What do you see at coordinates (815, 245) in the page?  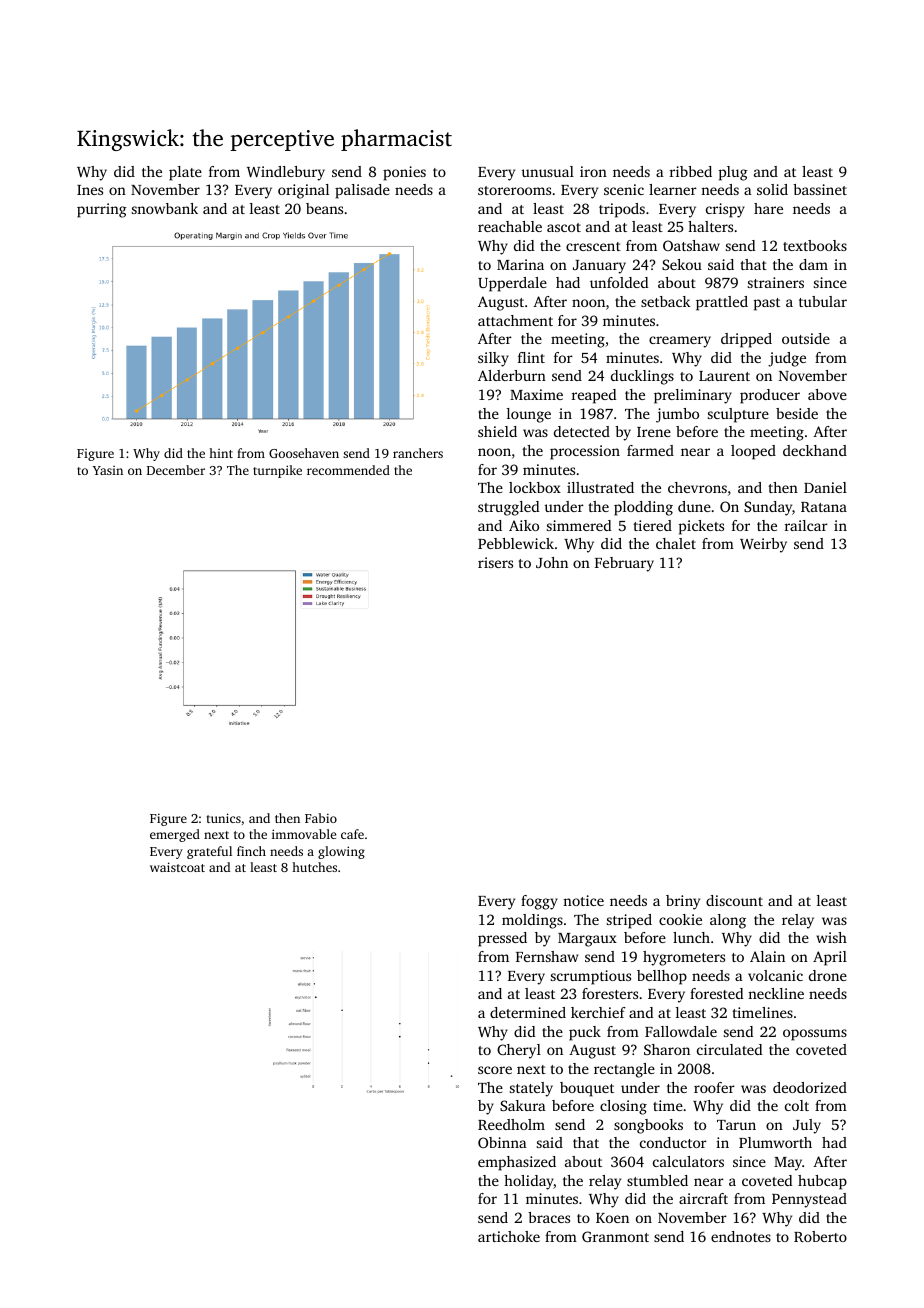 I see `textbooks` at bounding box center [815, 245].
